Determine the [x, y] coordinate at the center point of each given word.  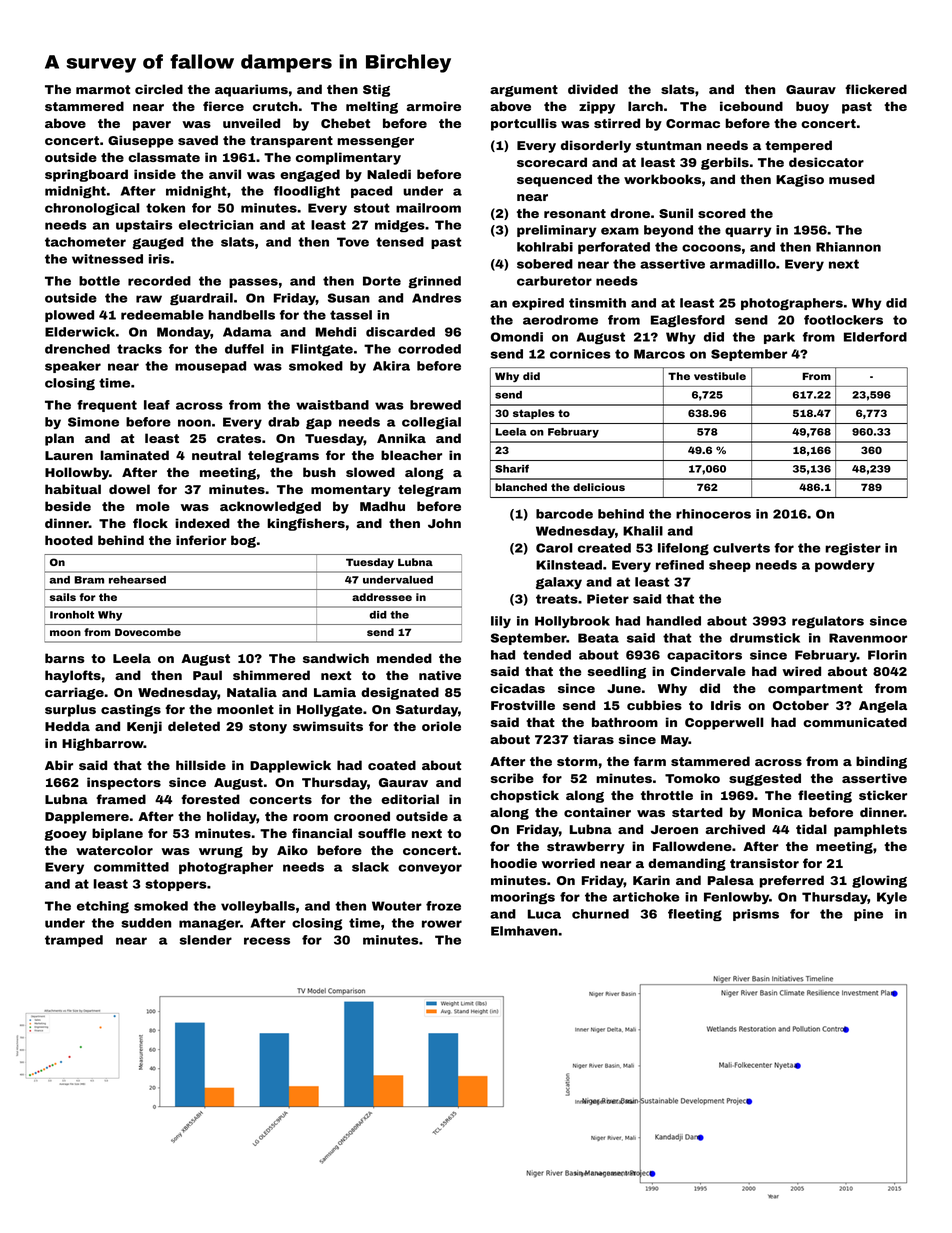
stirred [617, 123]
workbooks [662, 179]
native [440, 675]
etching [103, 907]
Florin [887, 655]
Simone [93, 422]
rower [442, 924]
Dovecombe [148, 632]
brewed [435, 405]
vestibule [720, 376]
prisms [756, 915]
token [165, 208]
